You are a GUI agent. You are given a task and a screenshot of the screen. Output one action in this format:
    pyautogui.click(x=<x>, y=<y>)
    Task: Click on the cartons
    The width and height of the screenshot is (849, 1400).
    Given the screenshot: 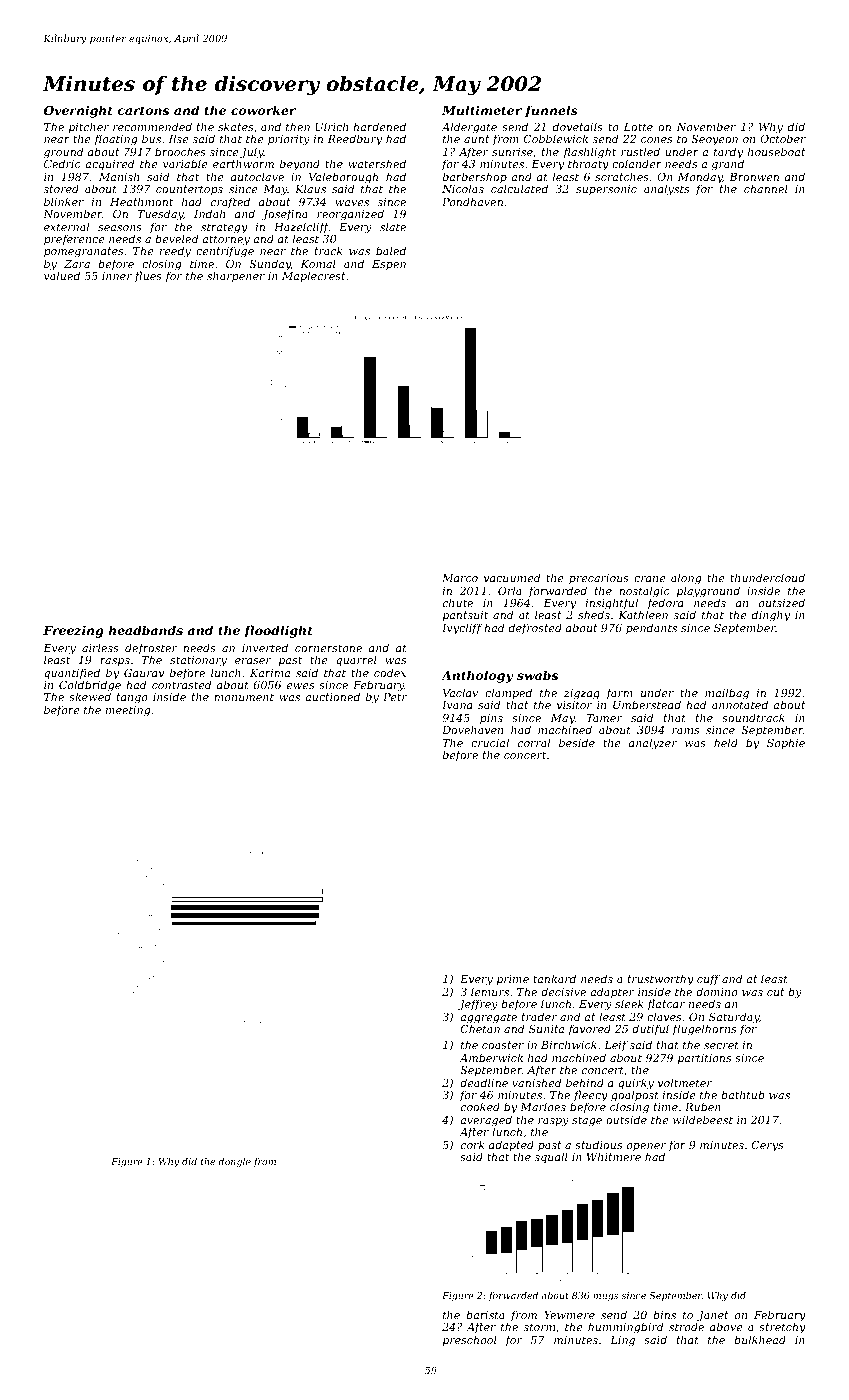 What is the action you would take?
    pyautogui.click(x=143, y=110)
